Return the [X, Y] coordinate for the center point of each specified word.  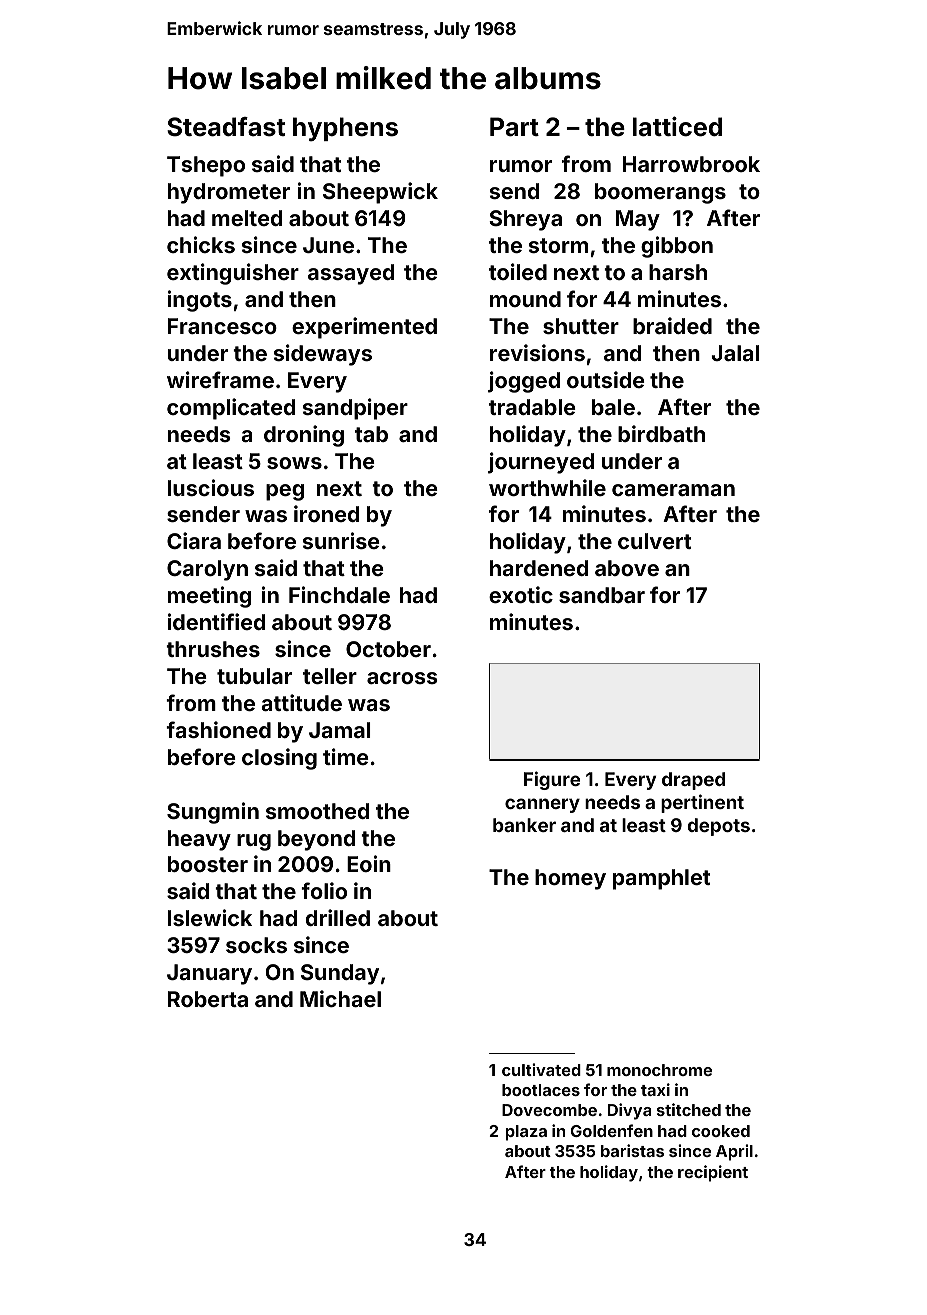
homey [570, 879]
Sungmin [213, 813]
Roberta [208, 999]
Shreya [525, 220]
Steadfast [226, 127]
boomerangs [660, 193]
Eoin [369, 863]
